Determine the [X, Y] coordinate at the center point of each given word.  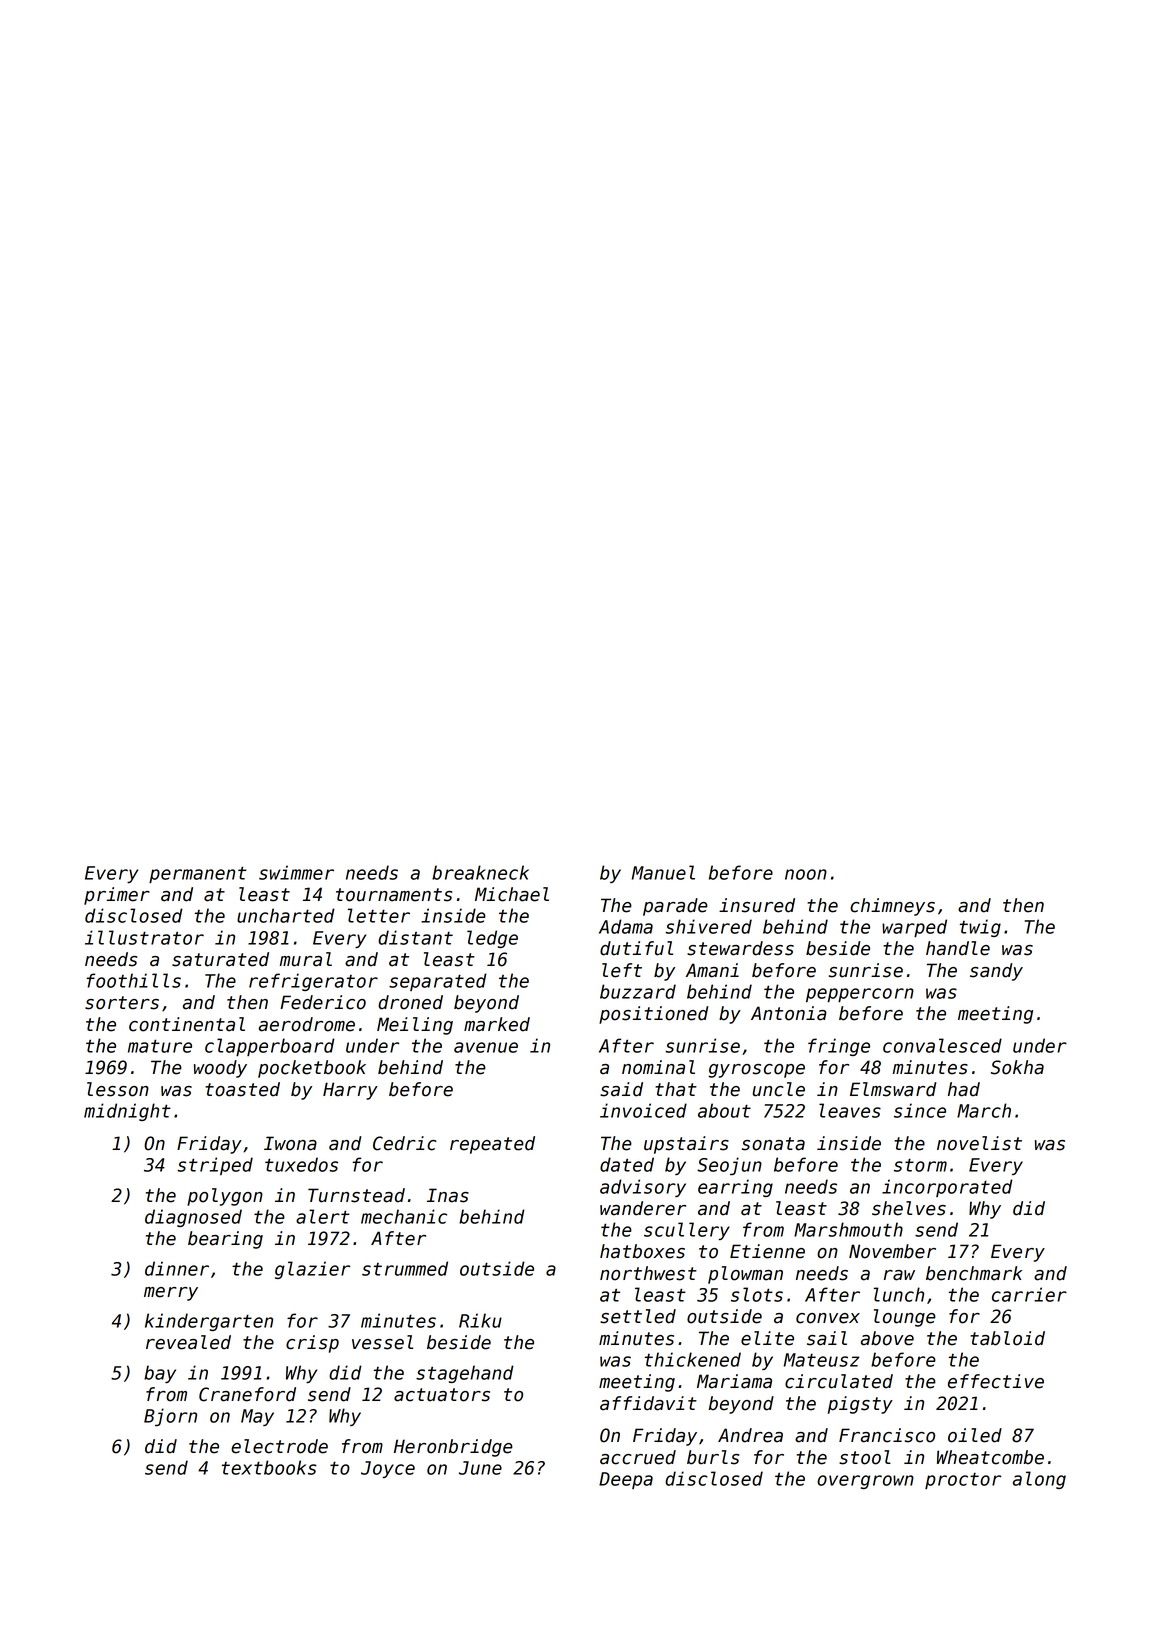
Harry [350, 1091]
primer [117, 896]
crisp [312, 1344]
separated [438, 982]
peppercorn [860, 995]
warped [914, 928]
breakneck [480, 872]
